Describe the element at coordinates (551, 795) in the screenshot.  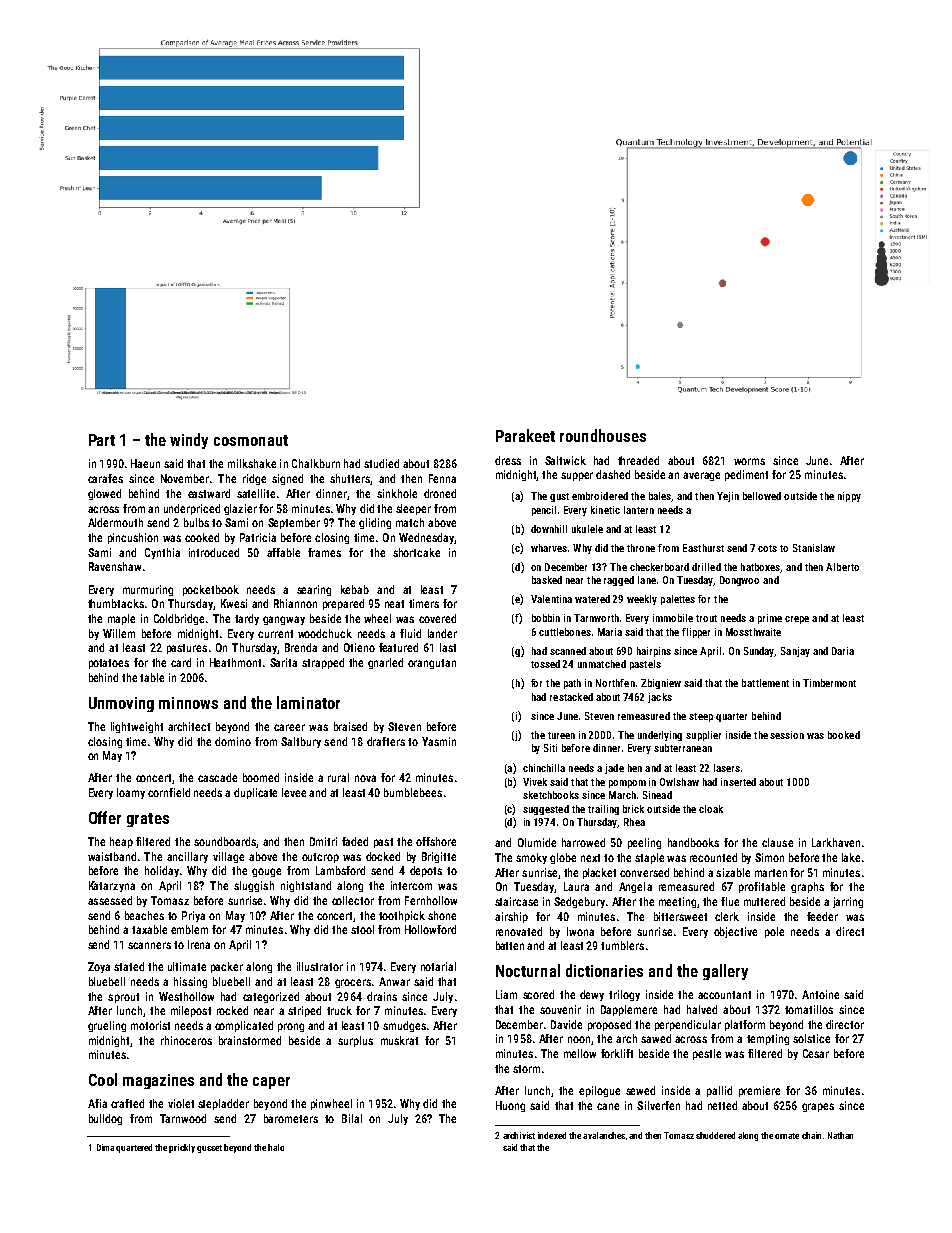
I see `sketchbooks` at that location.
